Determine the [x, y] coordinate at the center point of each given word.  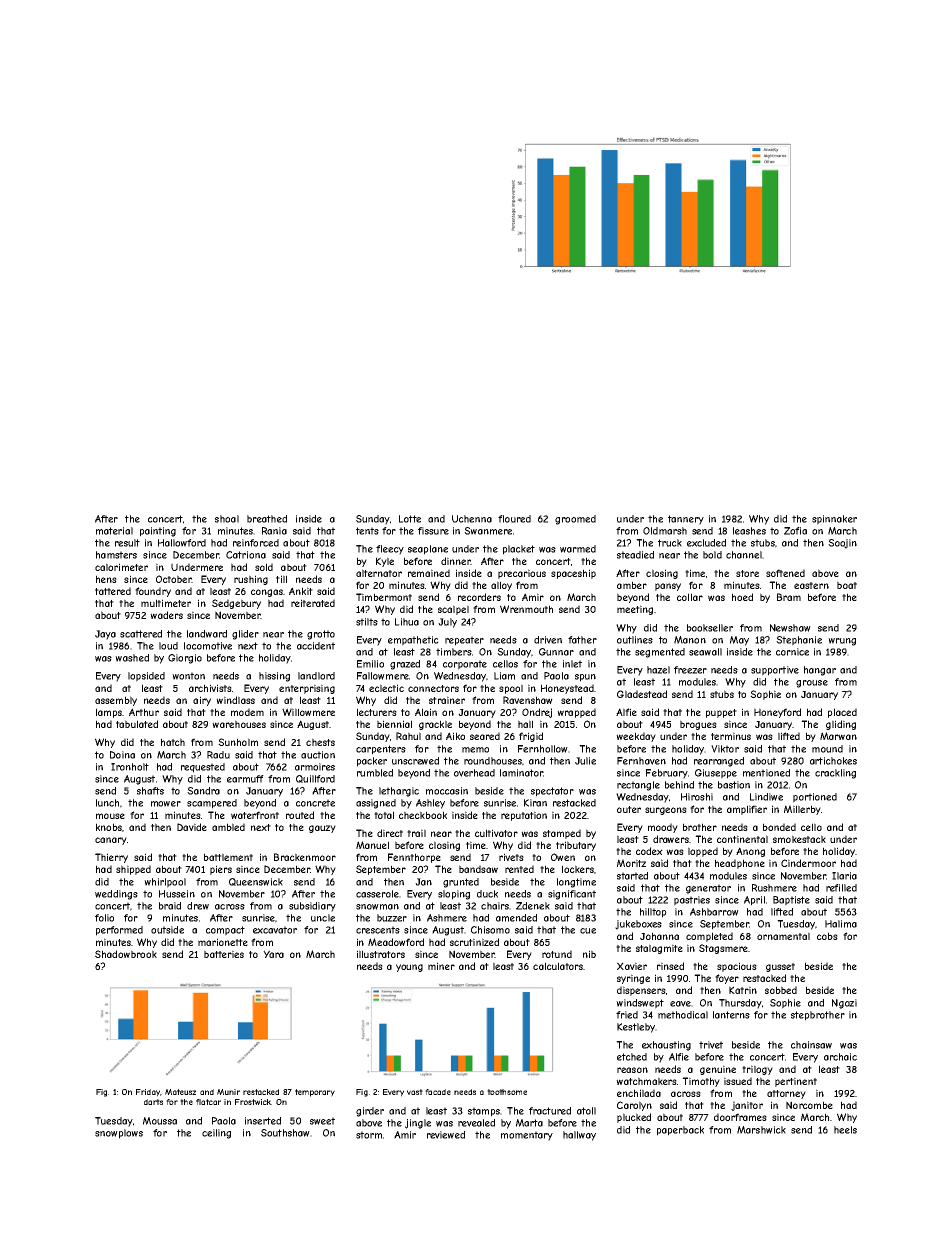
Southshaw [285, 1133]
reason [632, 1070]
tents [367, 531]
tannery [686, 520]
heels [845, 1130]
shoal [227, 519]
